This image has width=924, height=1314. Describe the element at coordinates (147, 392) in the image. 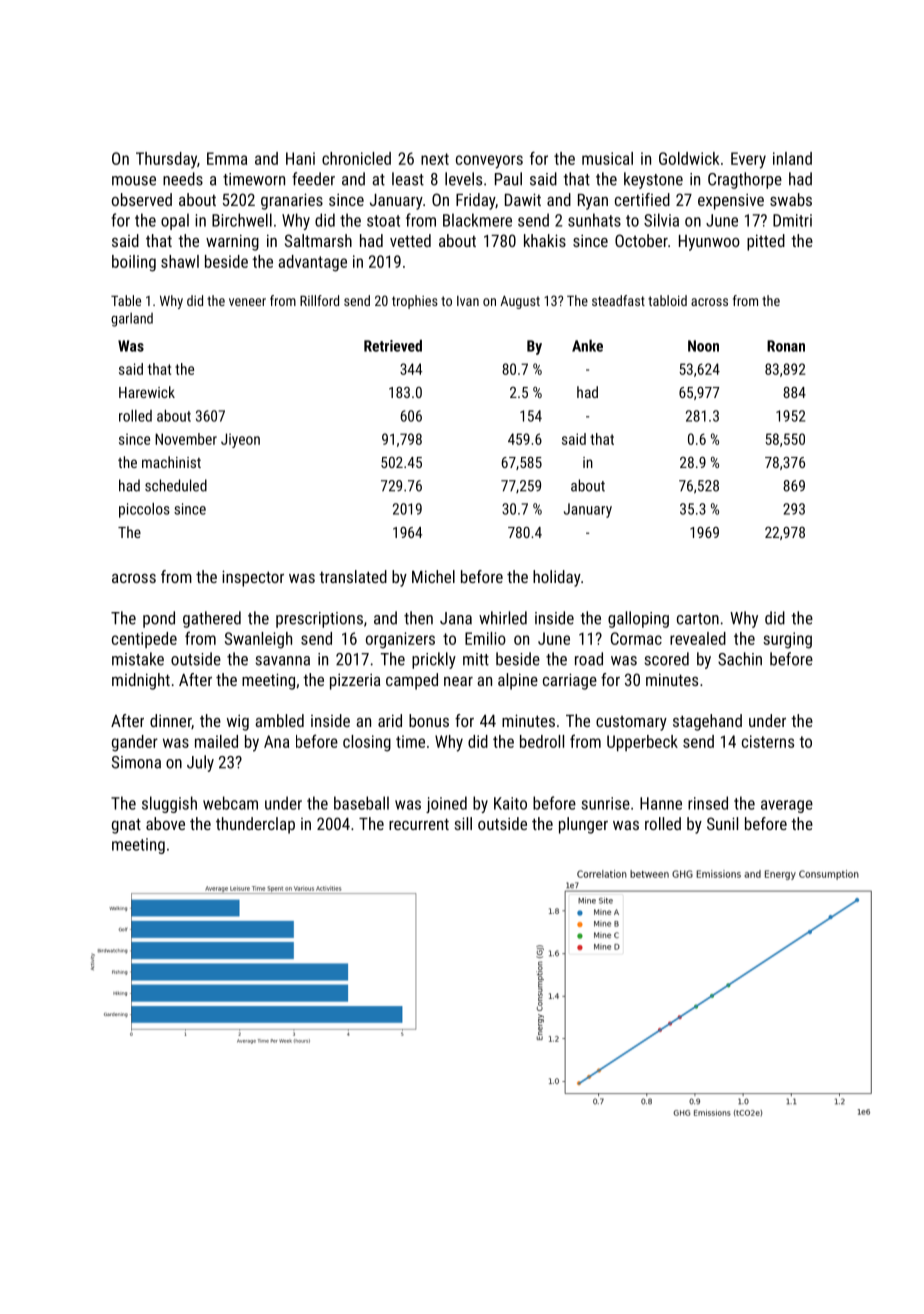

I see `Harewick` at that location.
